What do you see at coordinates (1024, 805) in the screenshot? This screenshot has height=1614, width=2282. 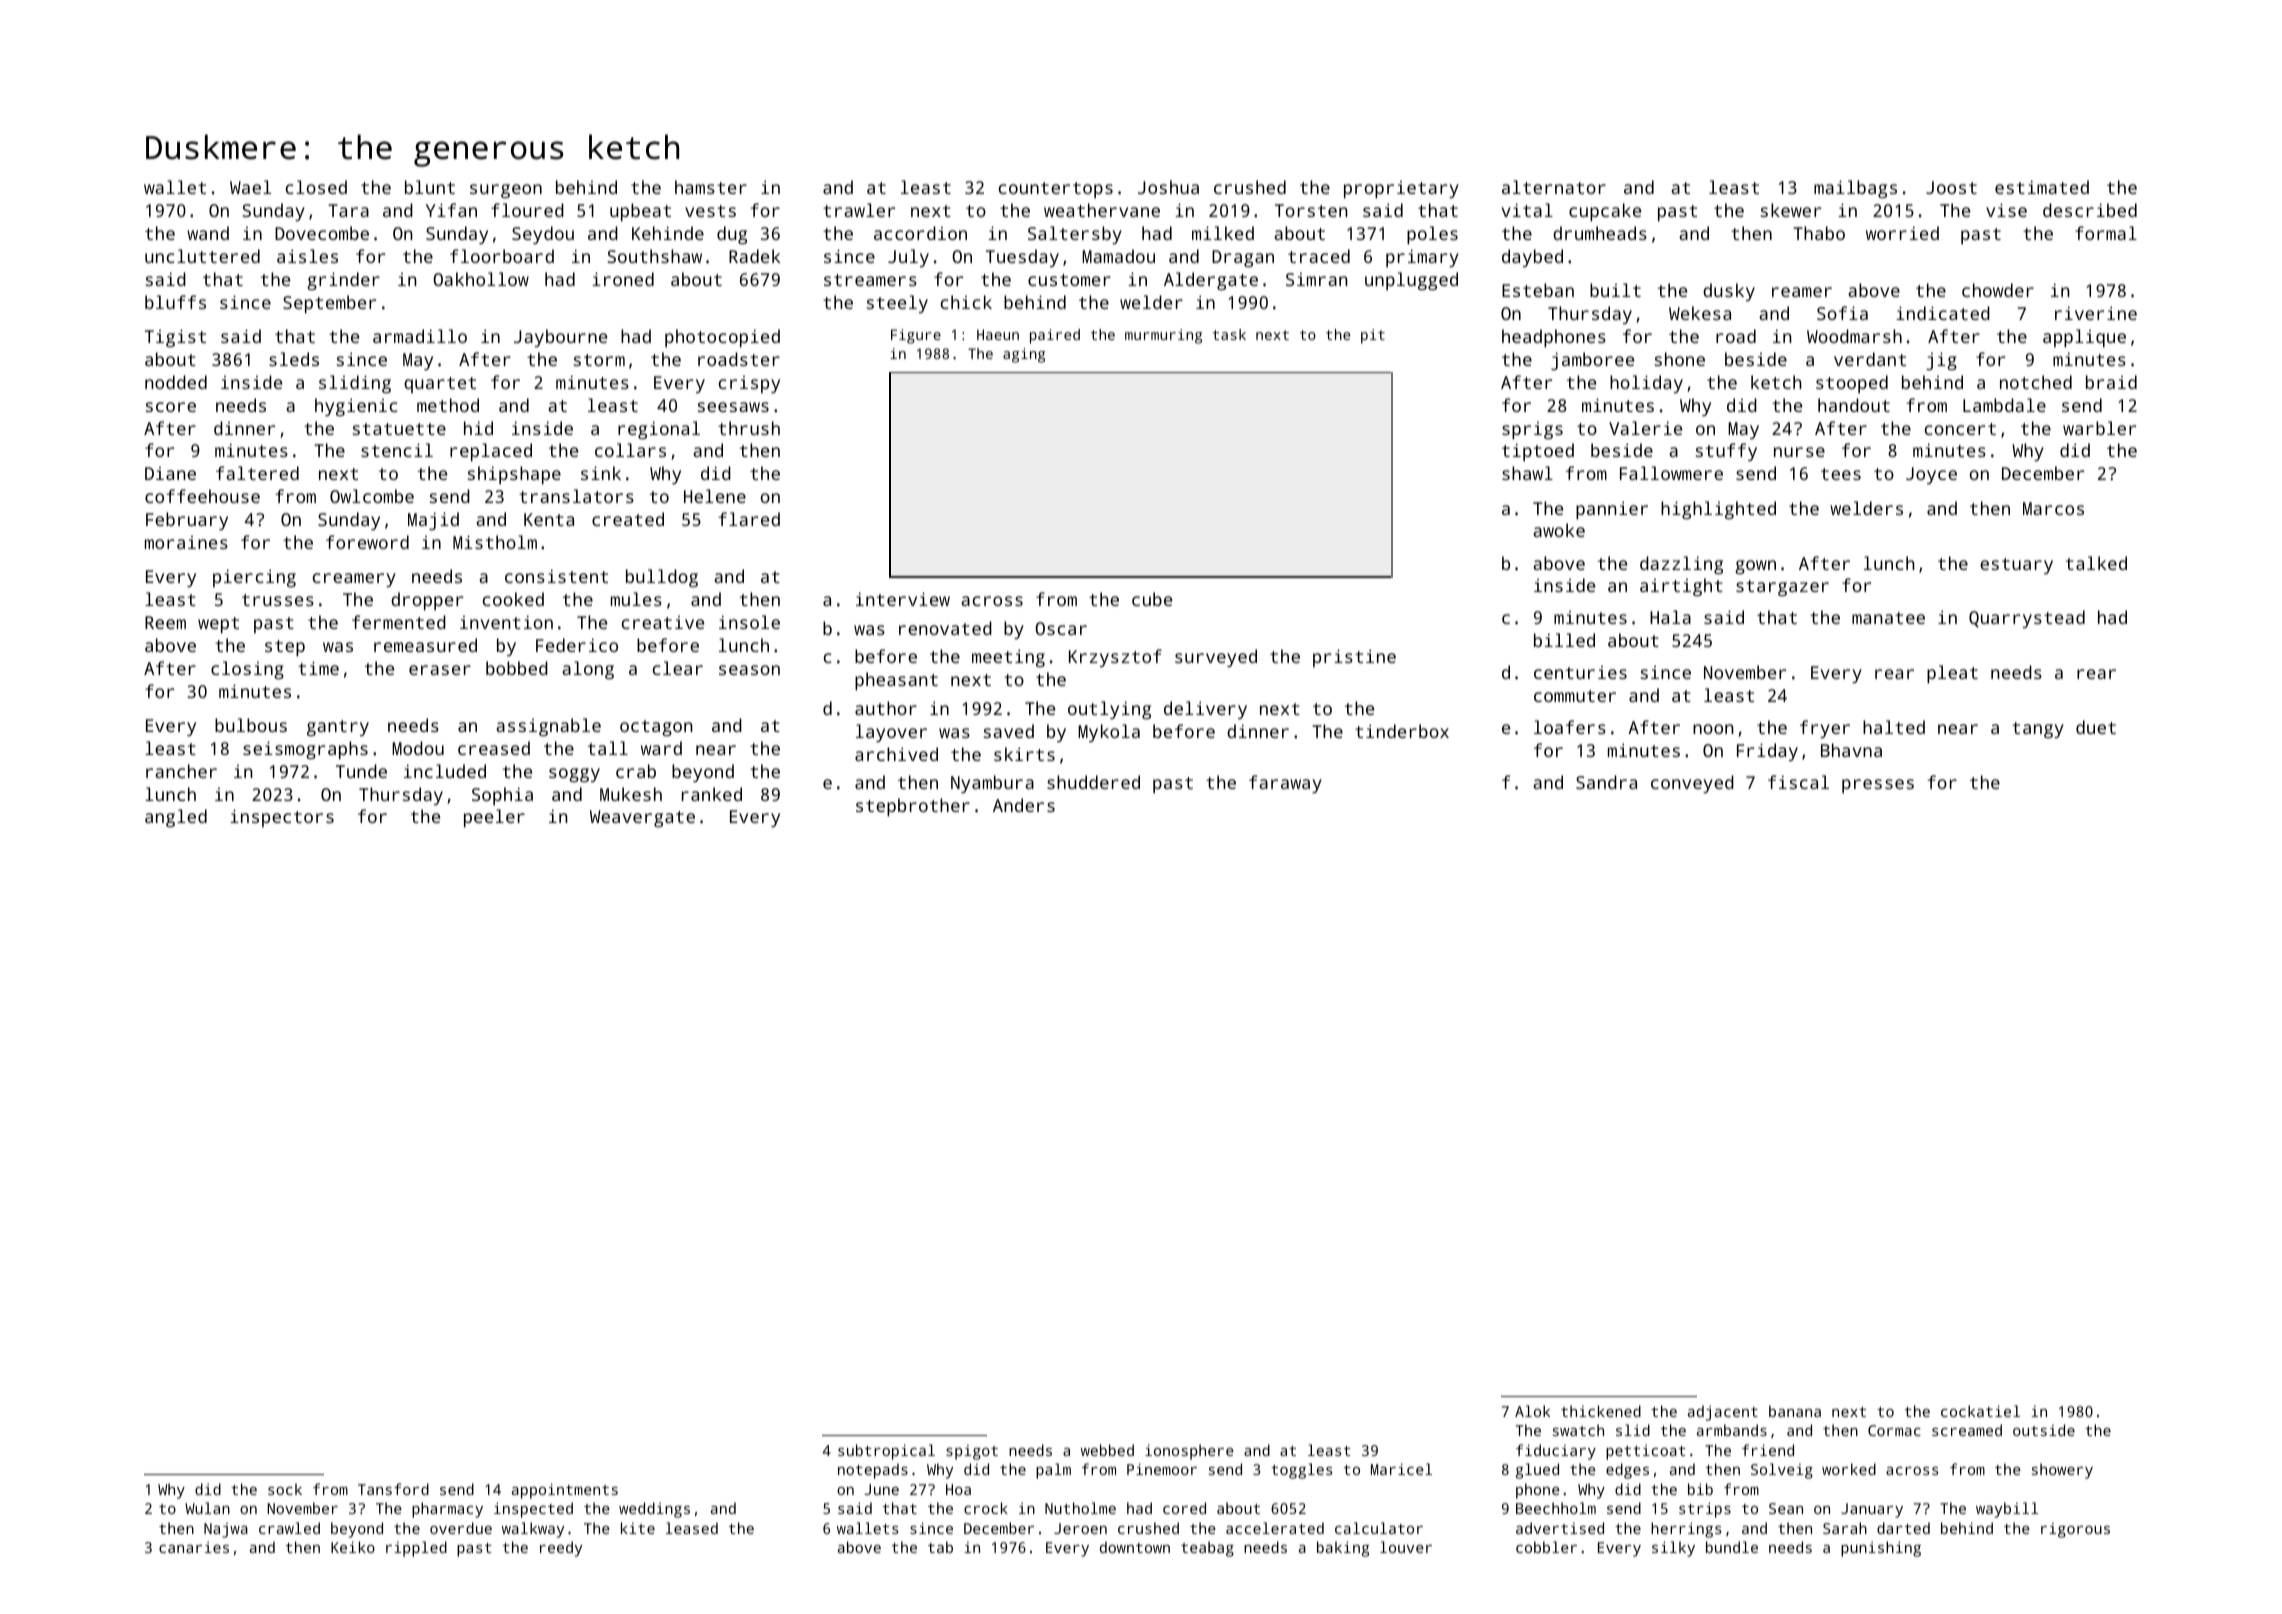 I see `Anders` at bounding box center [1024, 805].
